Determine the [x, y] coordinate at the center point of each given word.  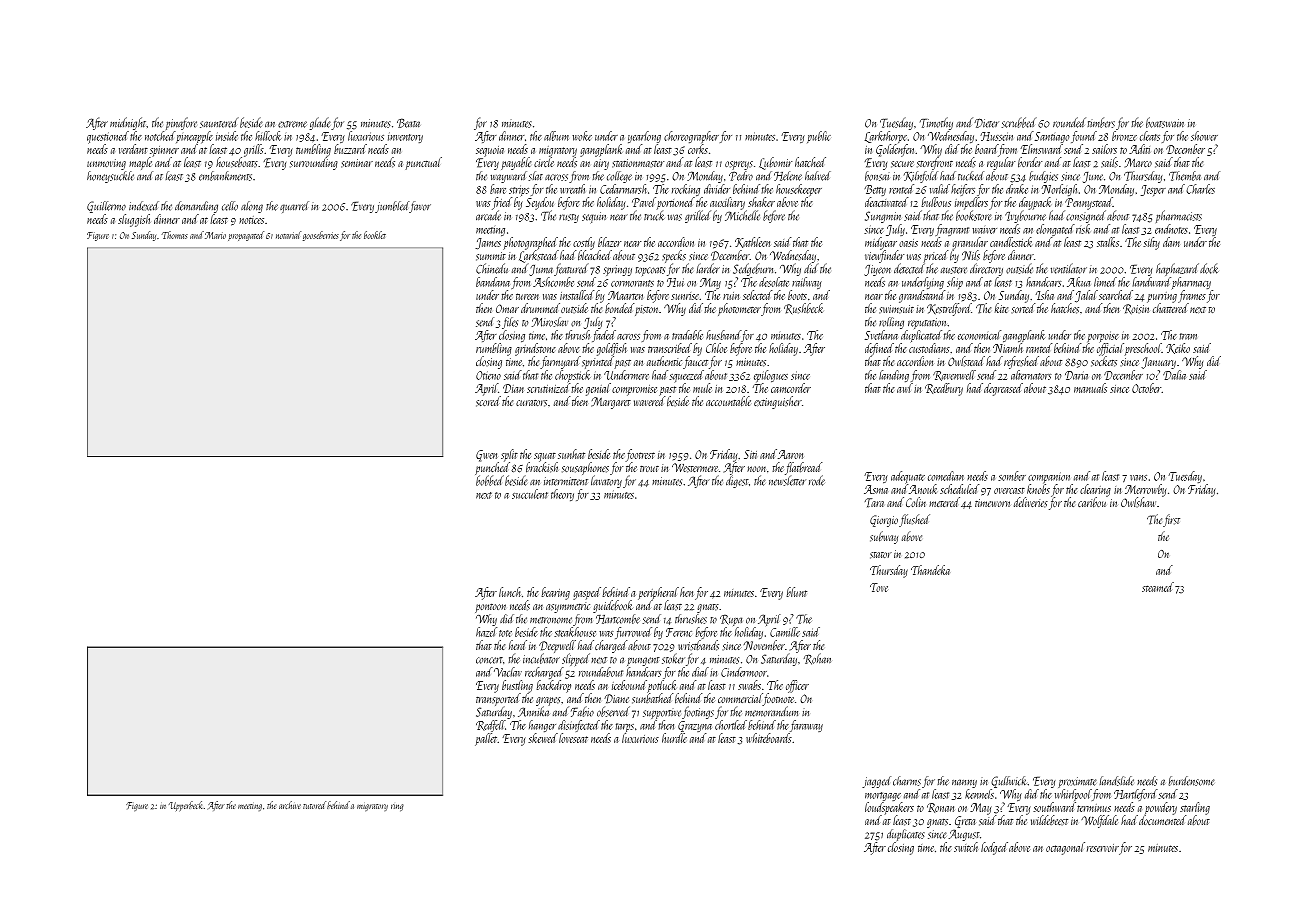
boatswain [1165, 122]
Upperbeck [185, 806]
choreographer [691, 137]
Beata [408, 123]
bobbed [490, 480]
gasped [587, 593]
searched [1116, 295]
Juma [541, 270]
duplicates [906, 835]
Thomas [175, 235]
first [1171, 520]
